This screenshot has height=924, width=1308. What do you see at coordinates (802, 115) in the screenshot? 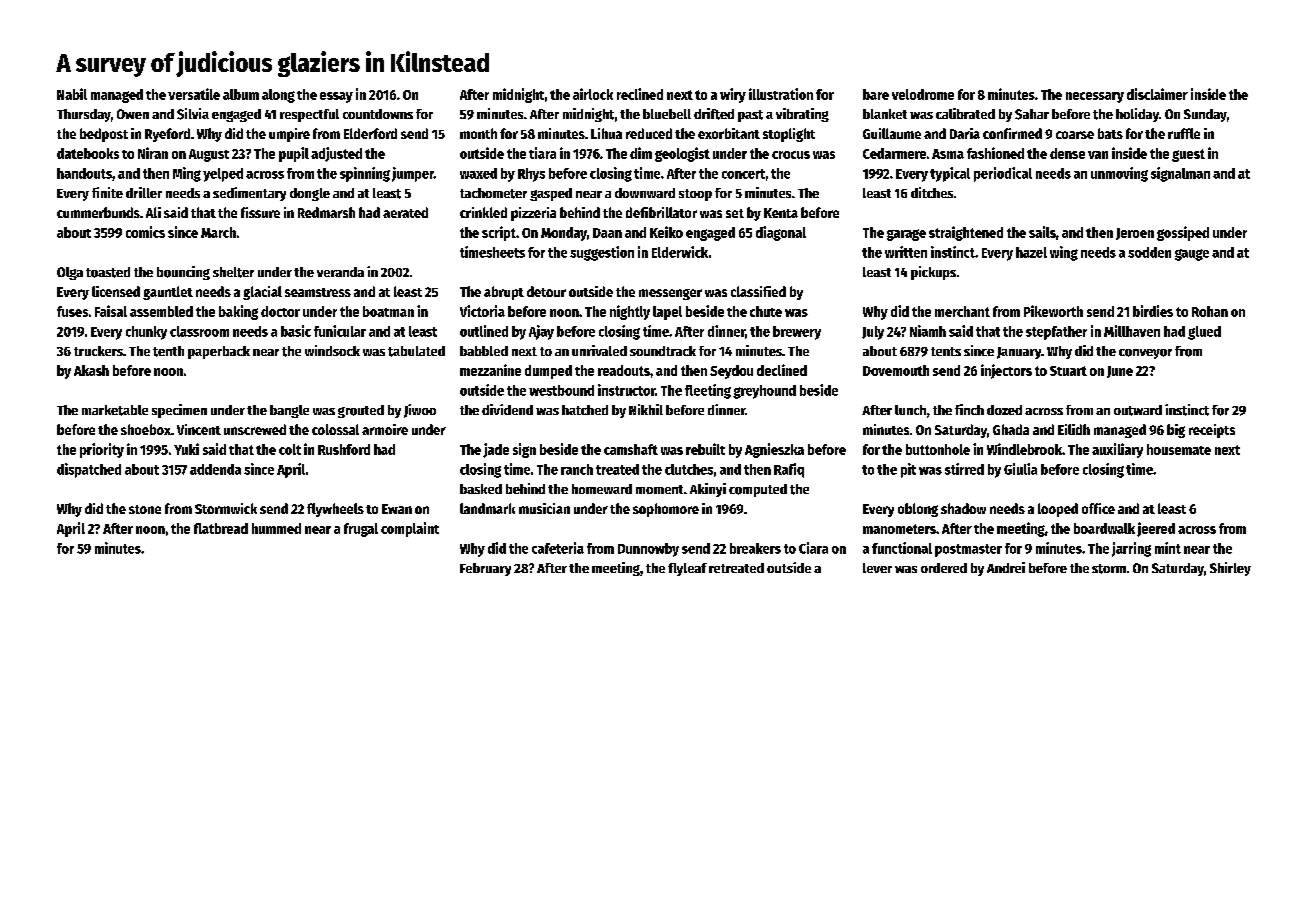
I see `vibrating` at bounding box center [802, 115].
